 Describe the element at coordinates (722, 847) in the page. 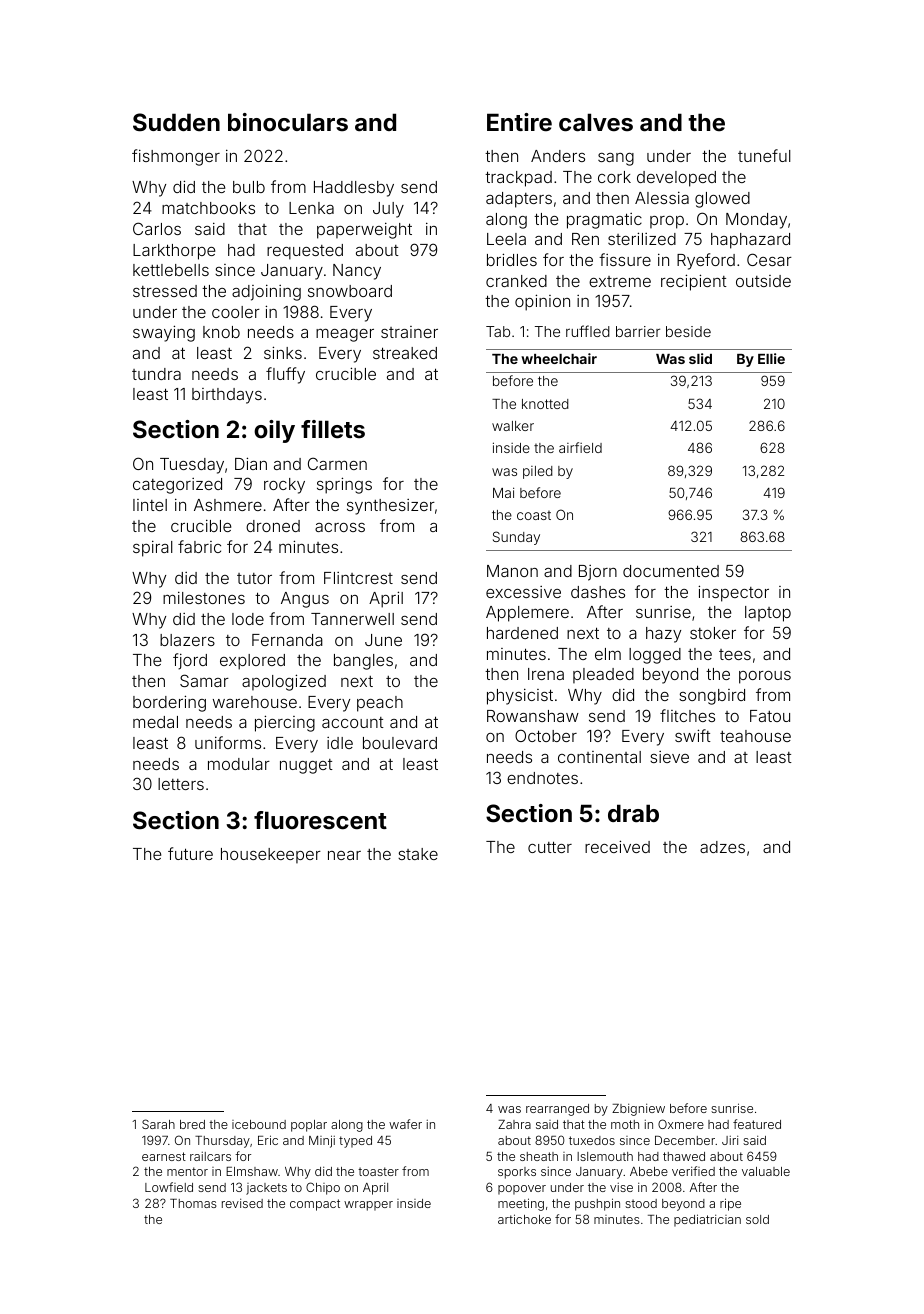

I see `adzes` at that location.
